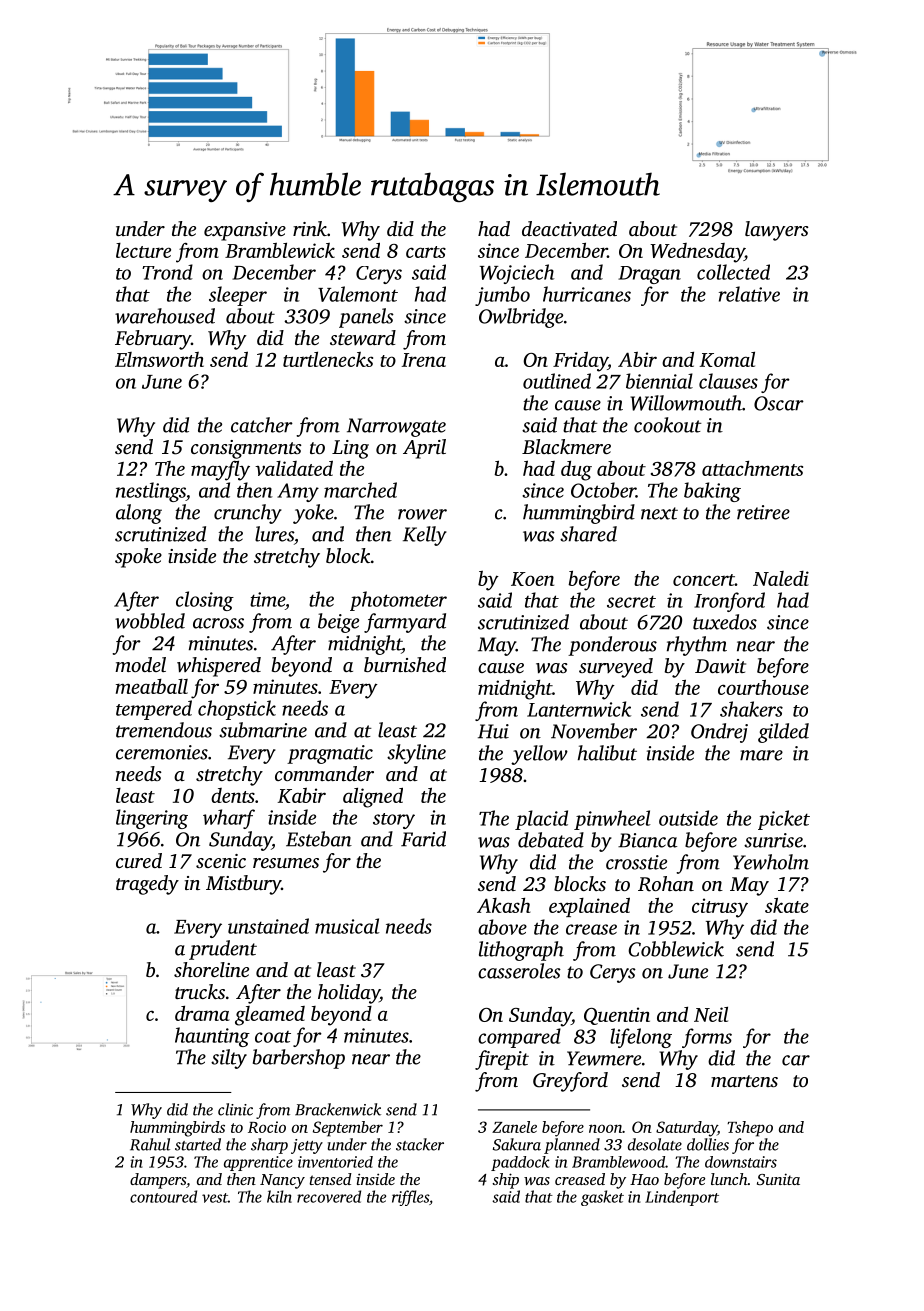  I want to click on Naledi, so click(781, 578).
